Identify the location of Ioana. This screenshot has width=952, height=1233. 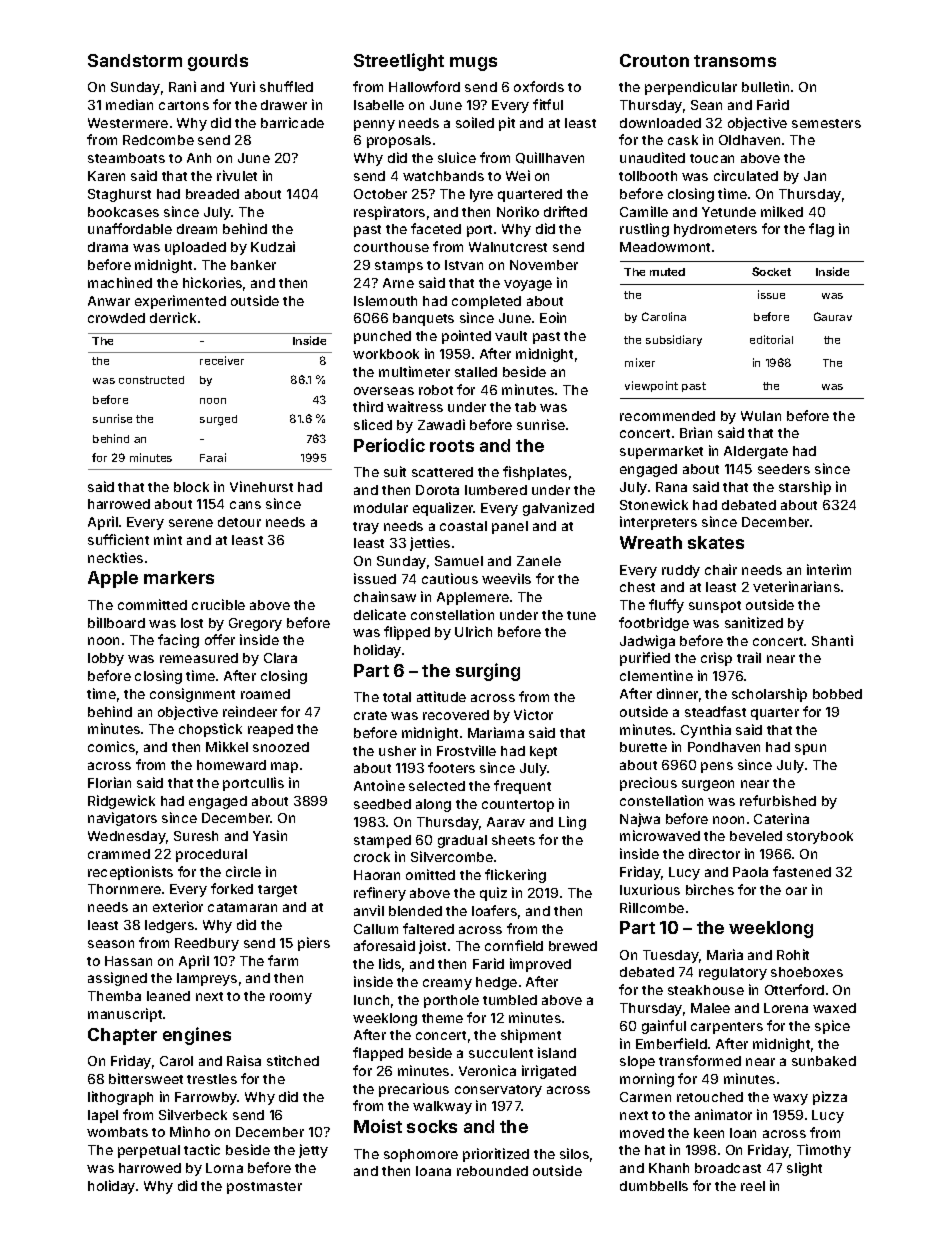
(433, 1171).
